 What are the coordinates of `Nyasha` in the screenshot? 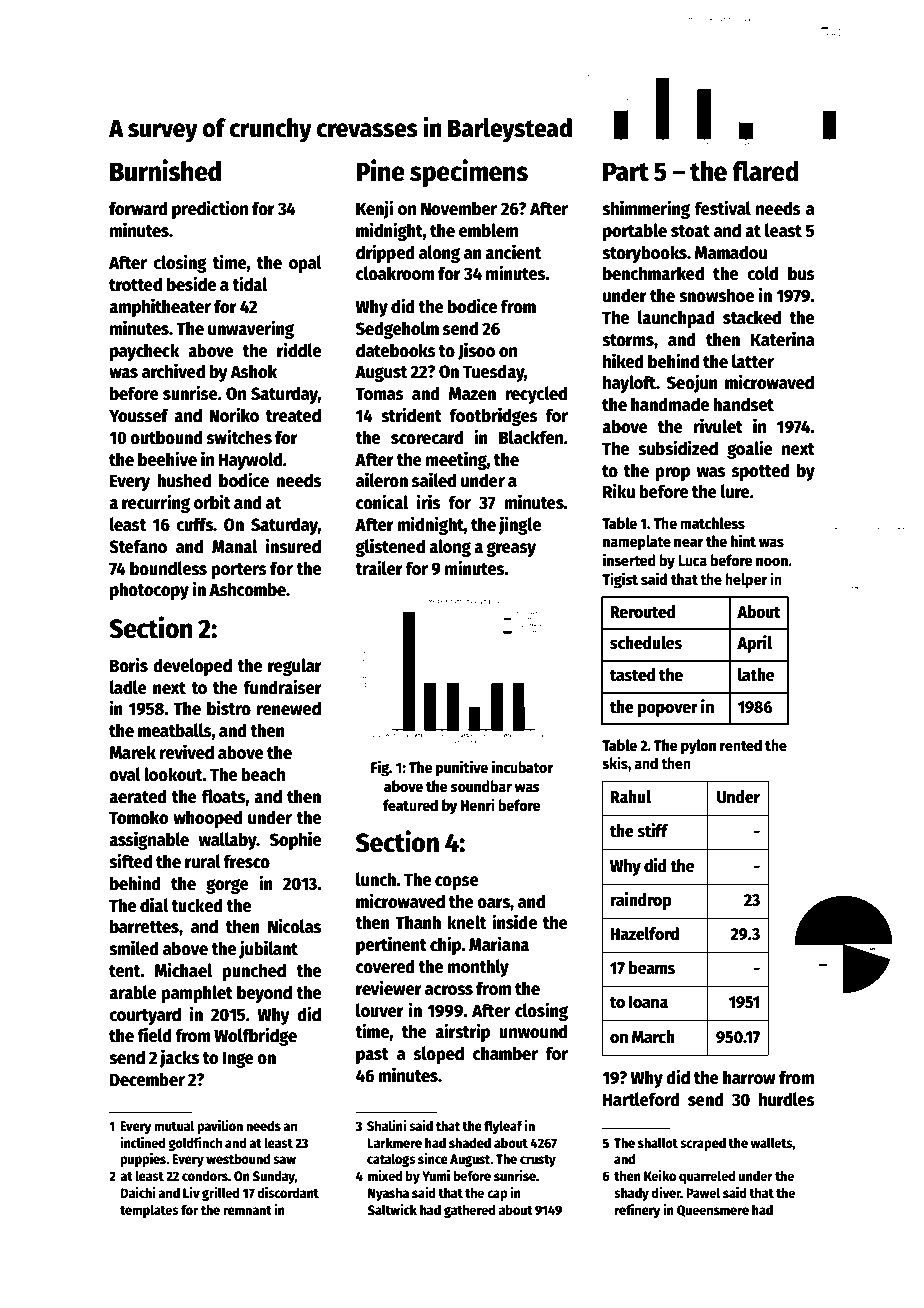 It's located at (388, 1194).
